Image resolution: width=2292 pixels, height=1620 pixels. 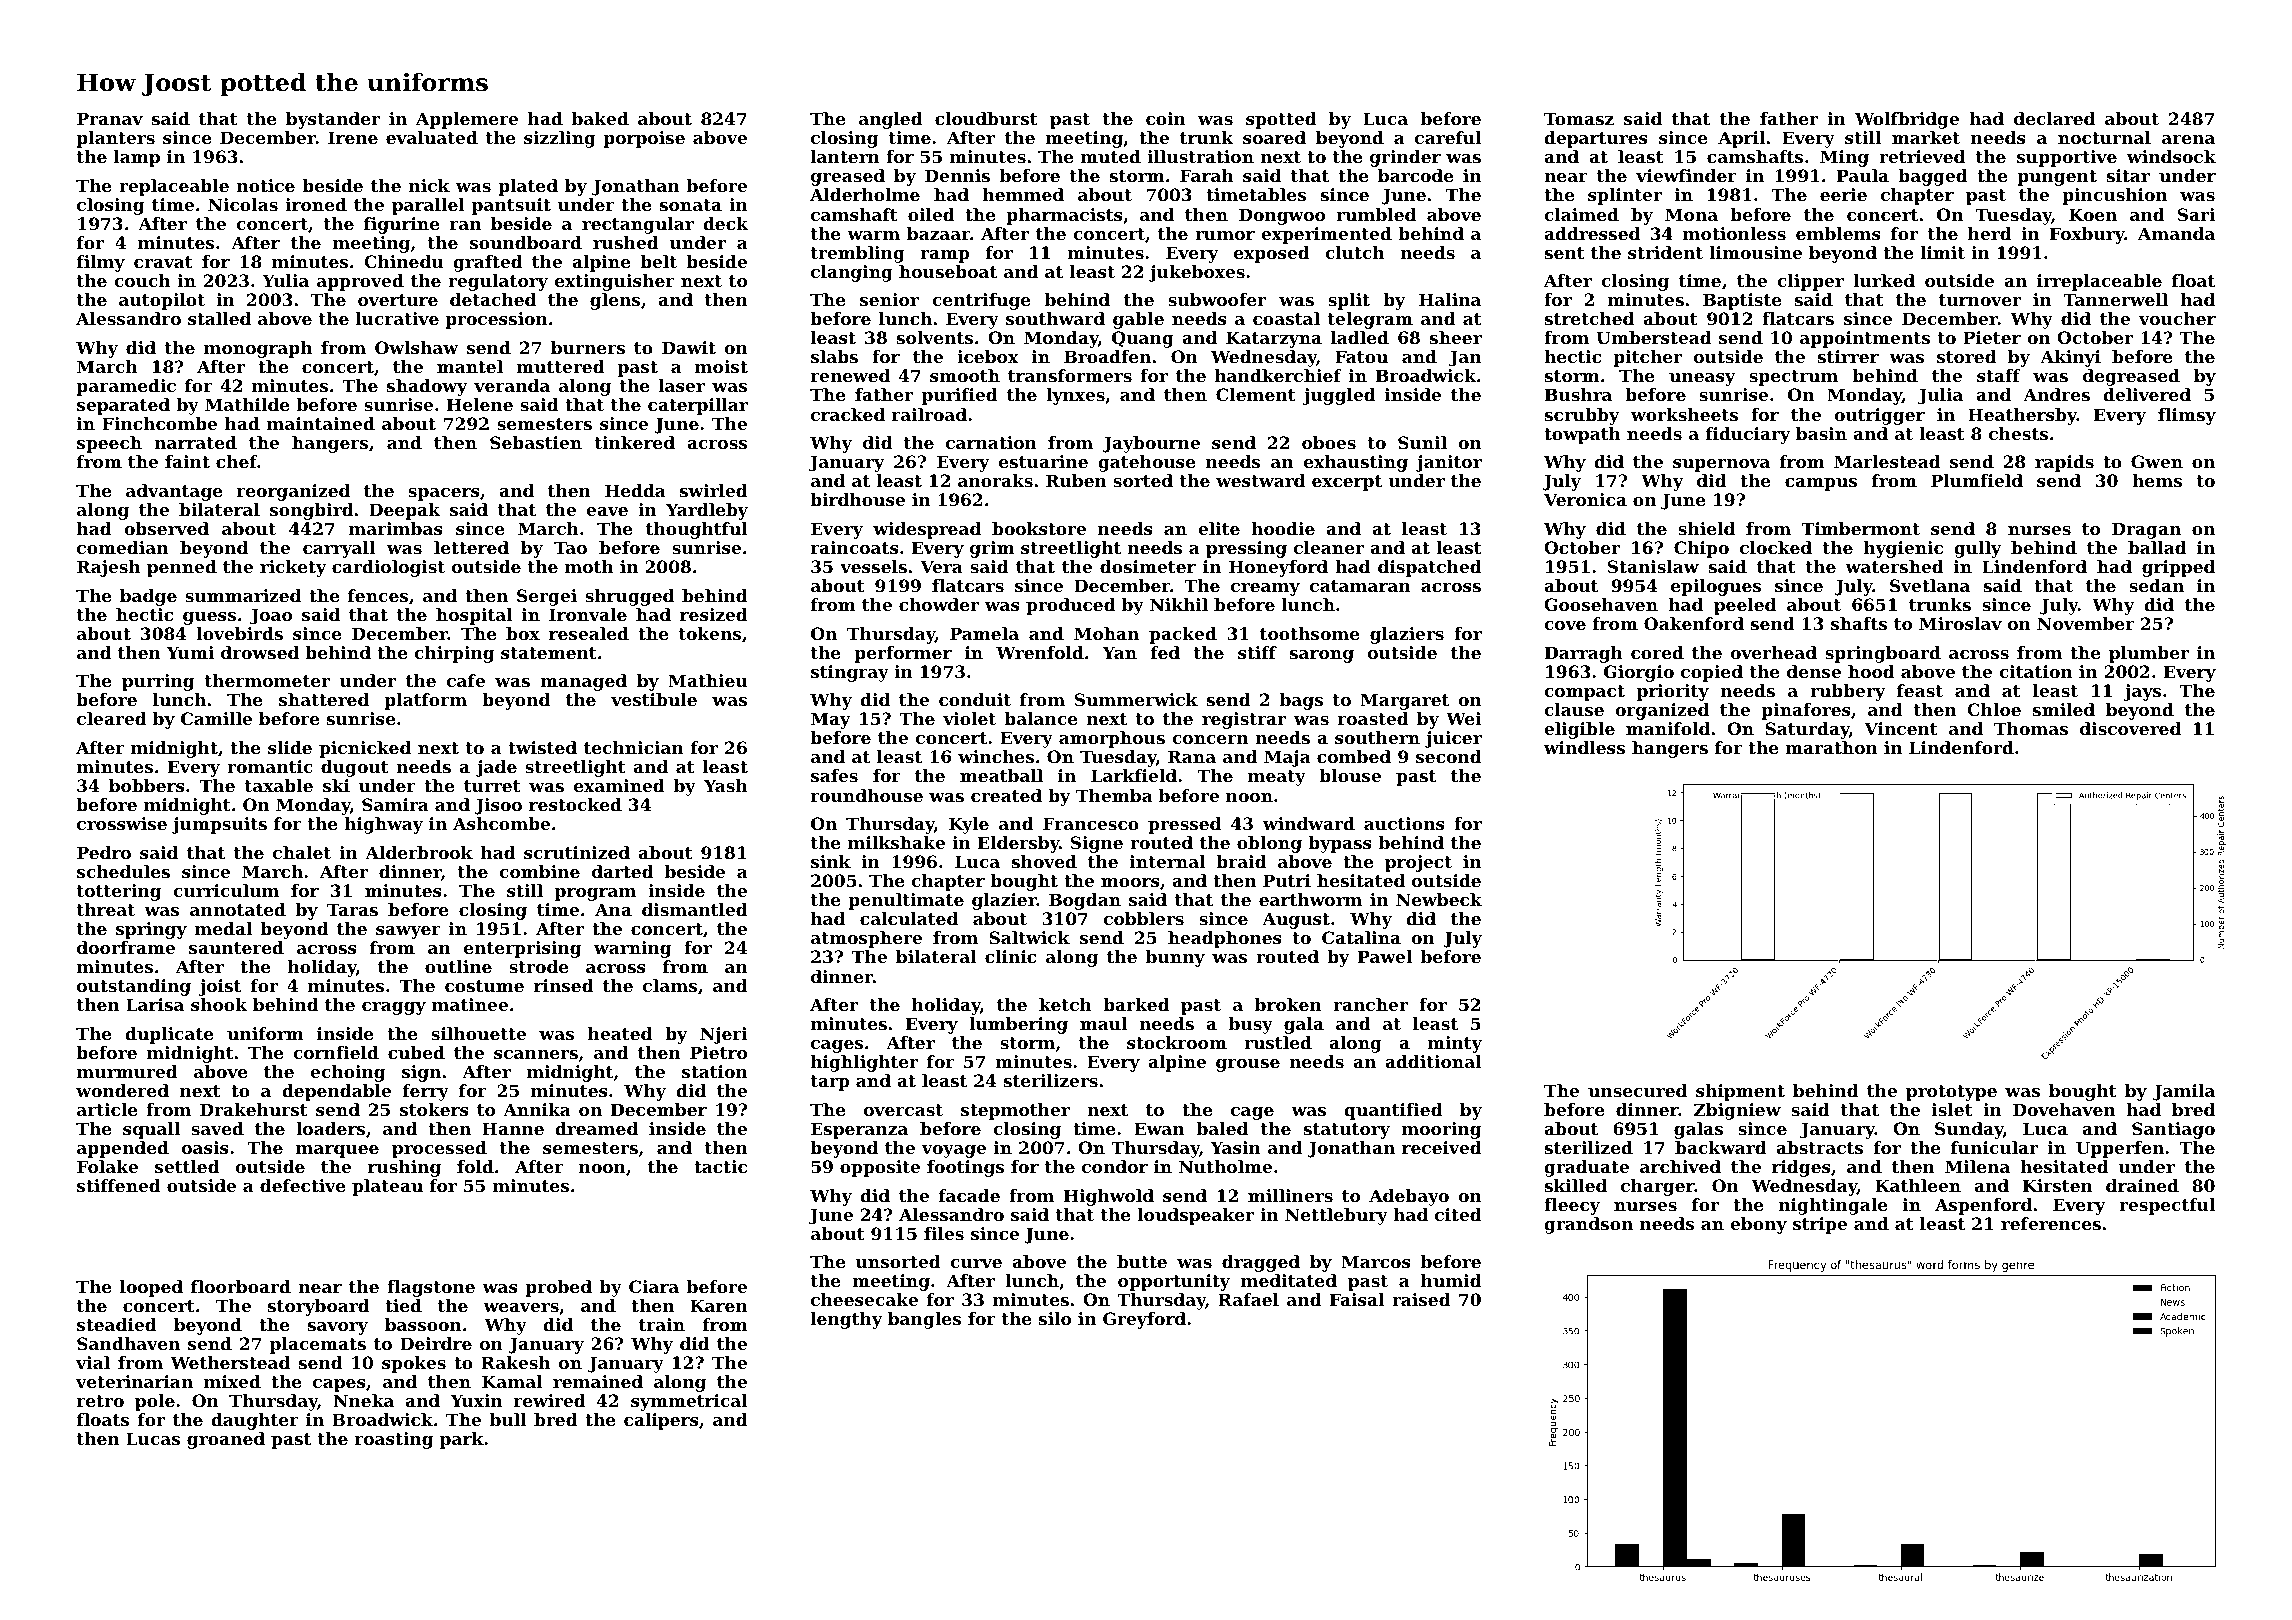 I want to click on echoing, so click(x=347, y=1073).
